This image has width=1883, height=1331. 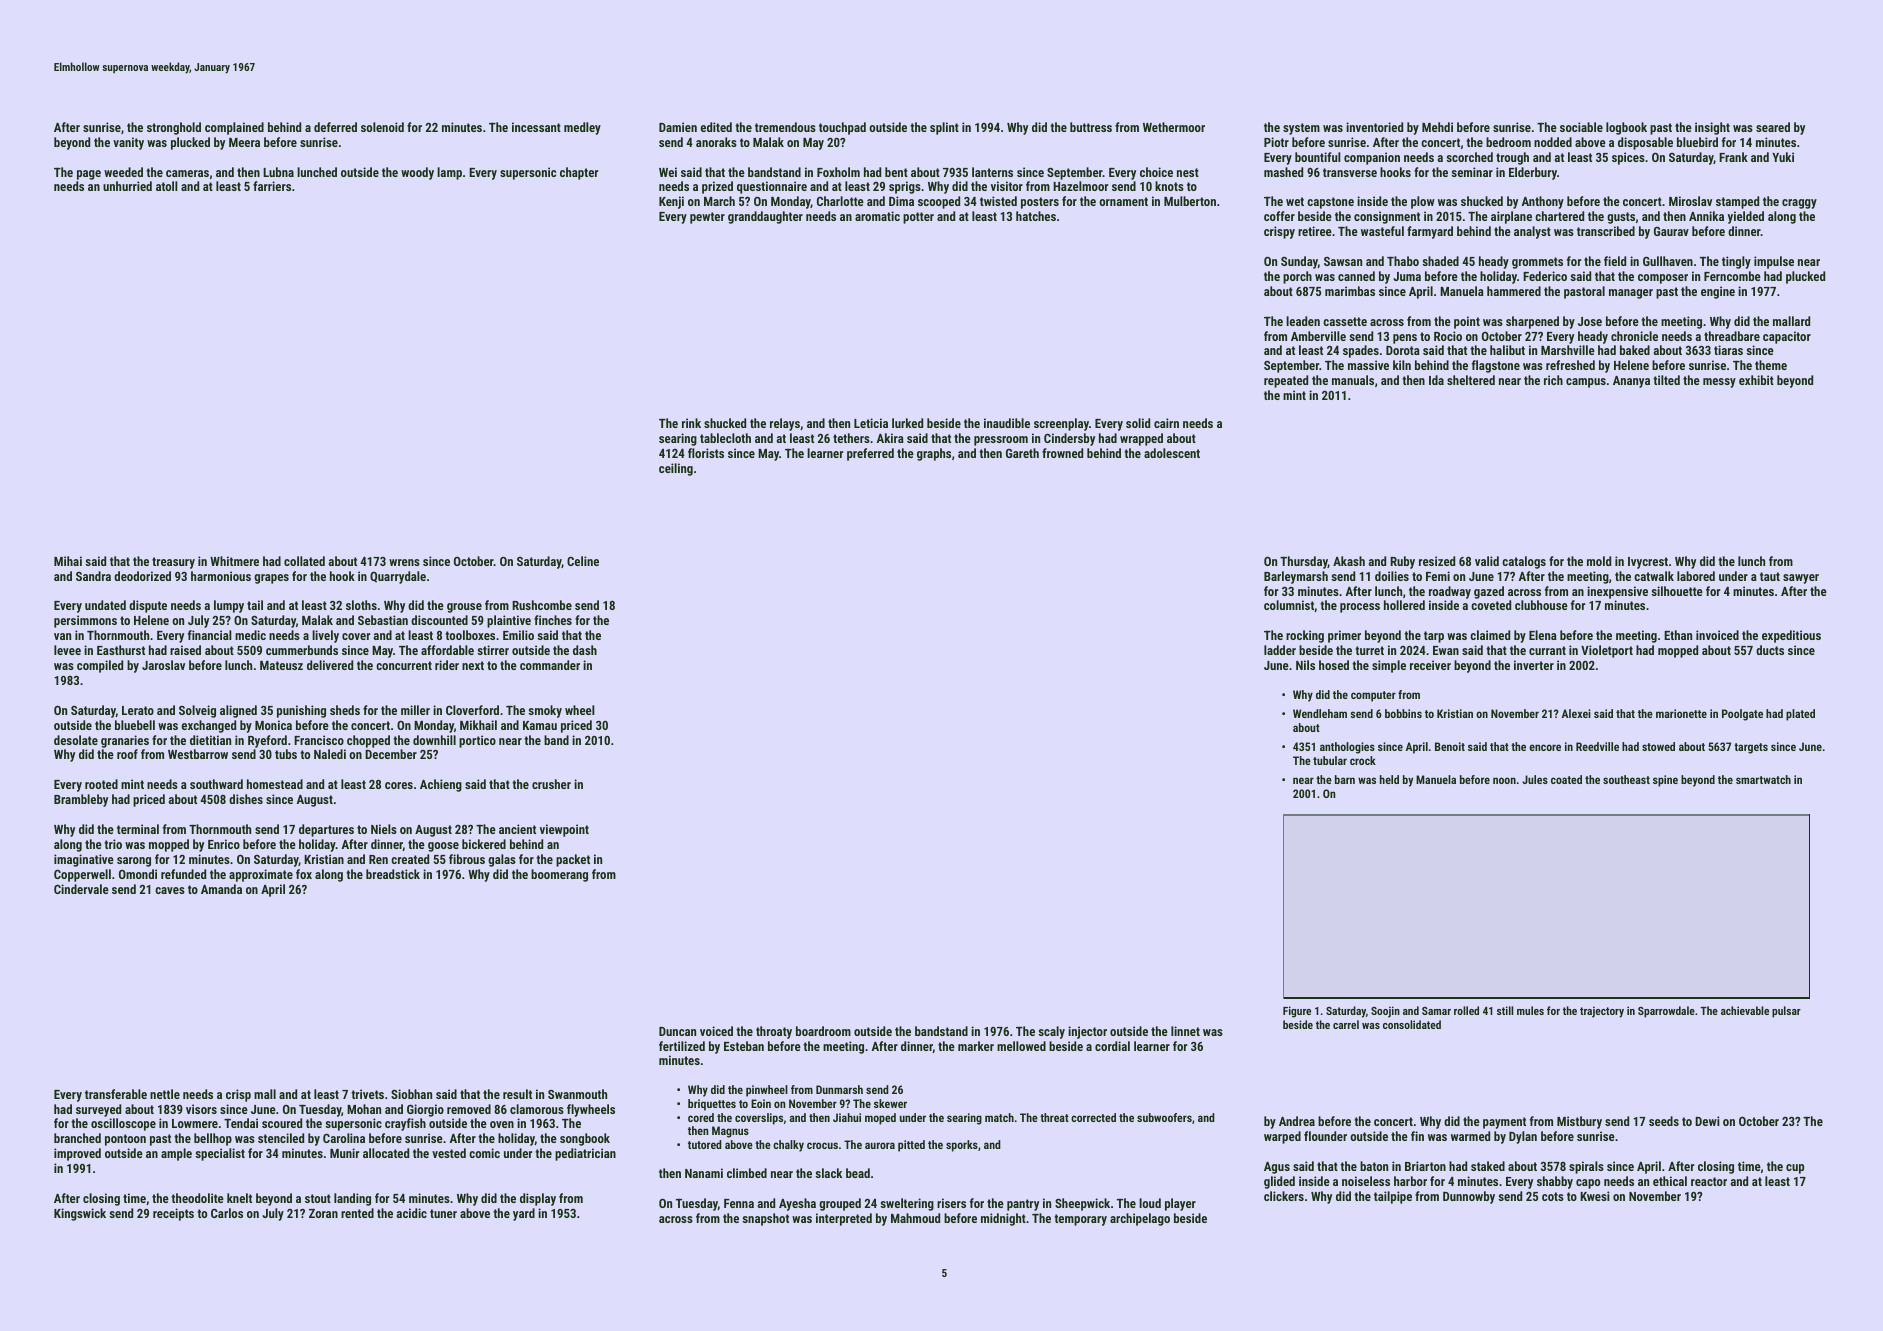 What do you see at coordinates (691, 423) in the image?
I see `rink` at bounding box center [691, 423].
